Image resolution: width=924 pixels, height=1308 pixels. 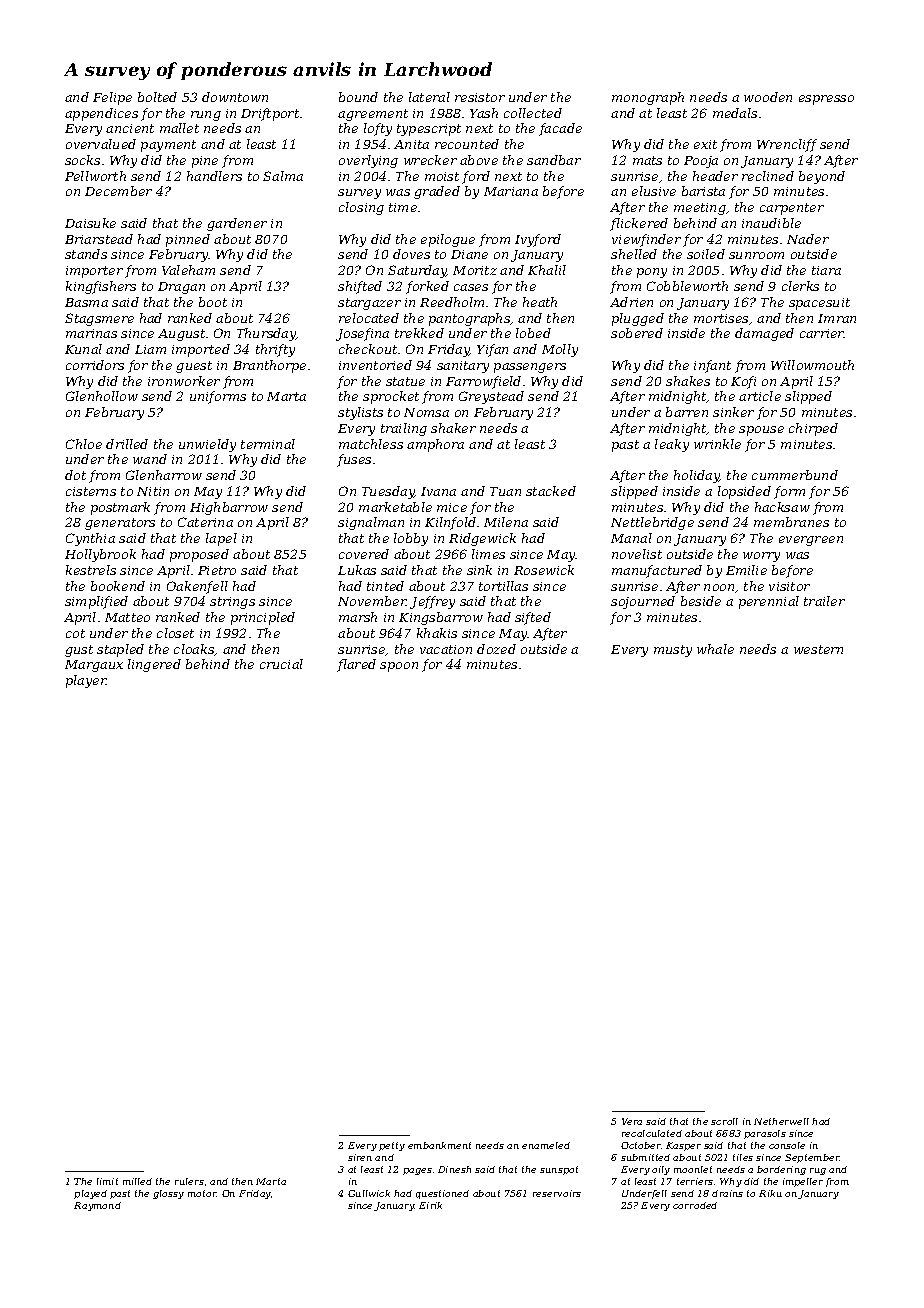 What do you see at coordinates (781, 1121) in the screenshot?
I see `Netherwell` at bounding box center [781, 1121].
